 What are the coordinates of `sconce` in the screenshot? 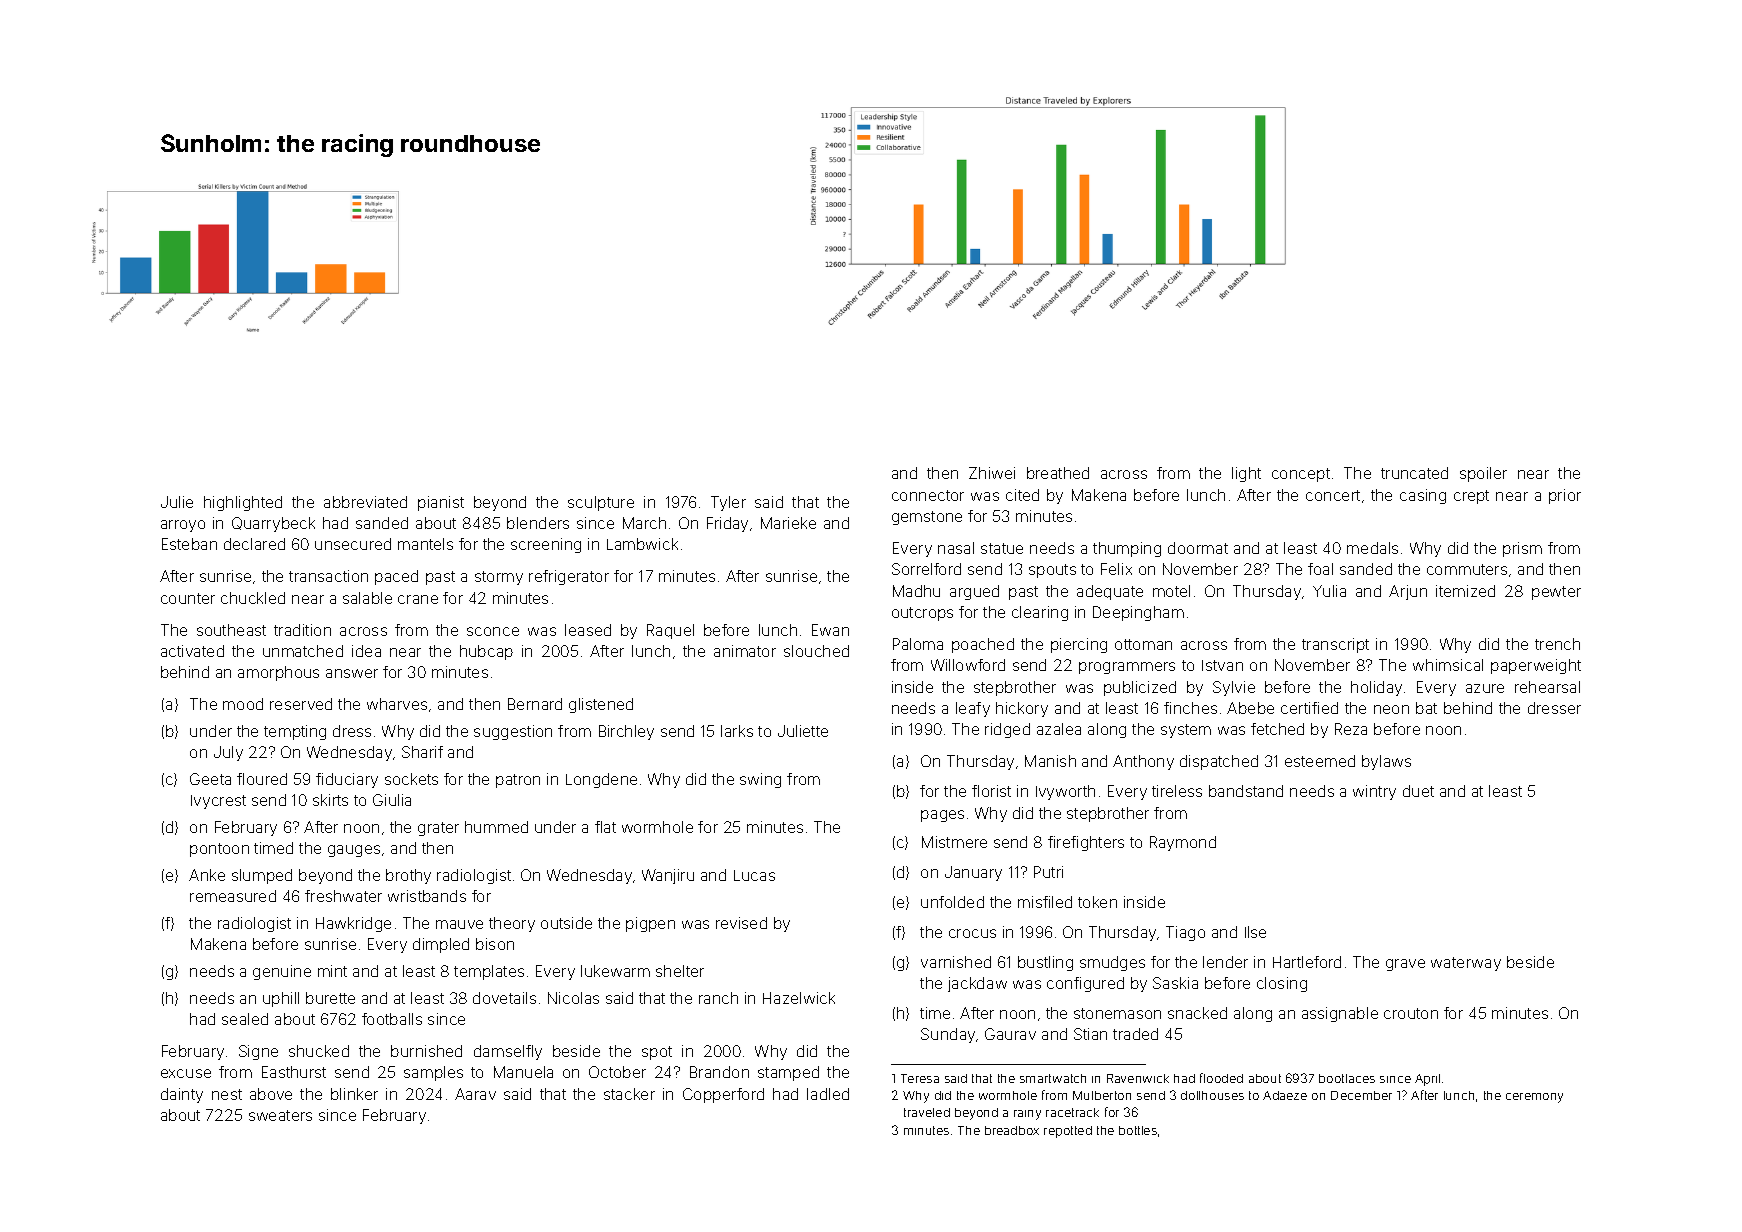 It's located at (493, 631).
